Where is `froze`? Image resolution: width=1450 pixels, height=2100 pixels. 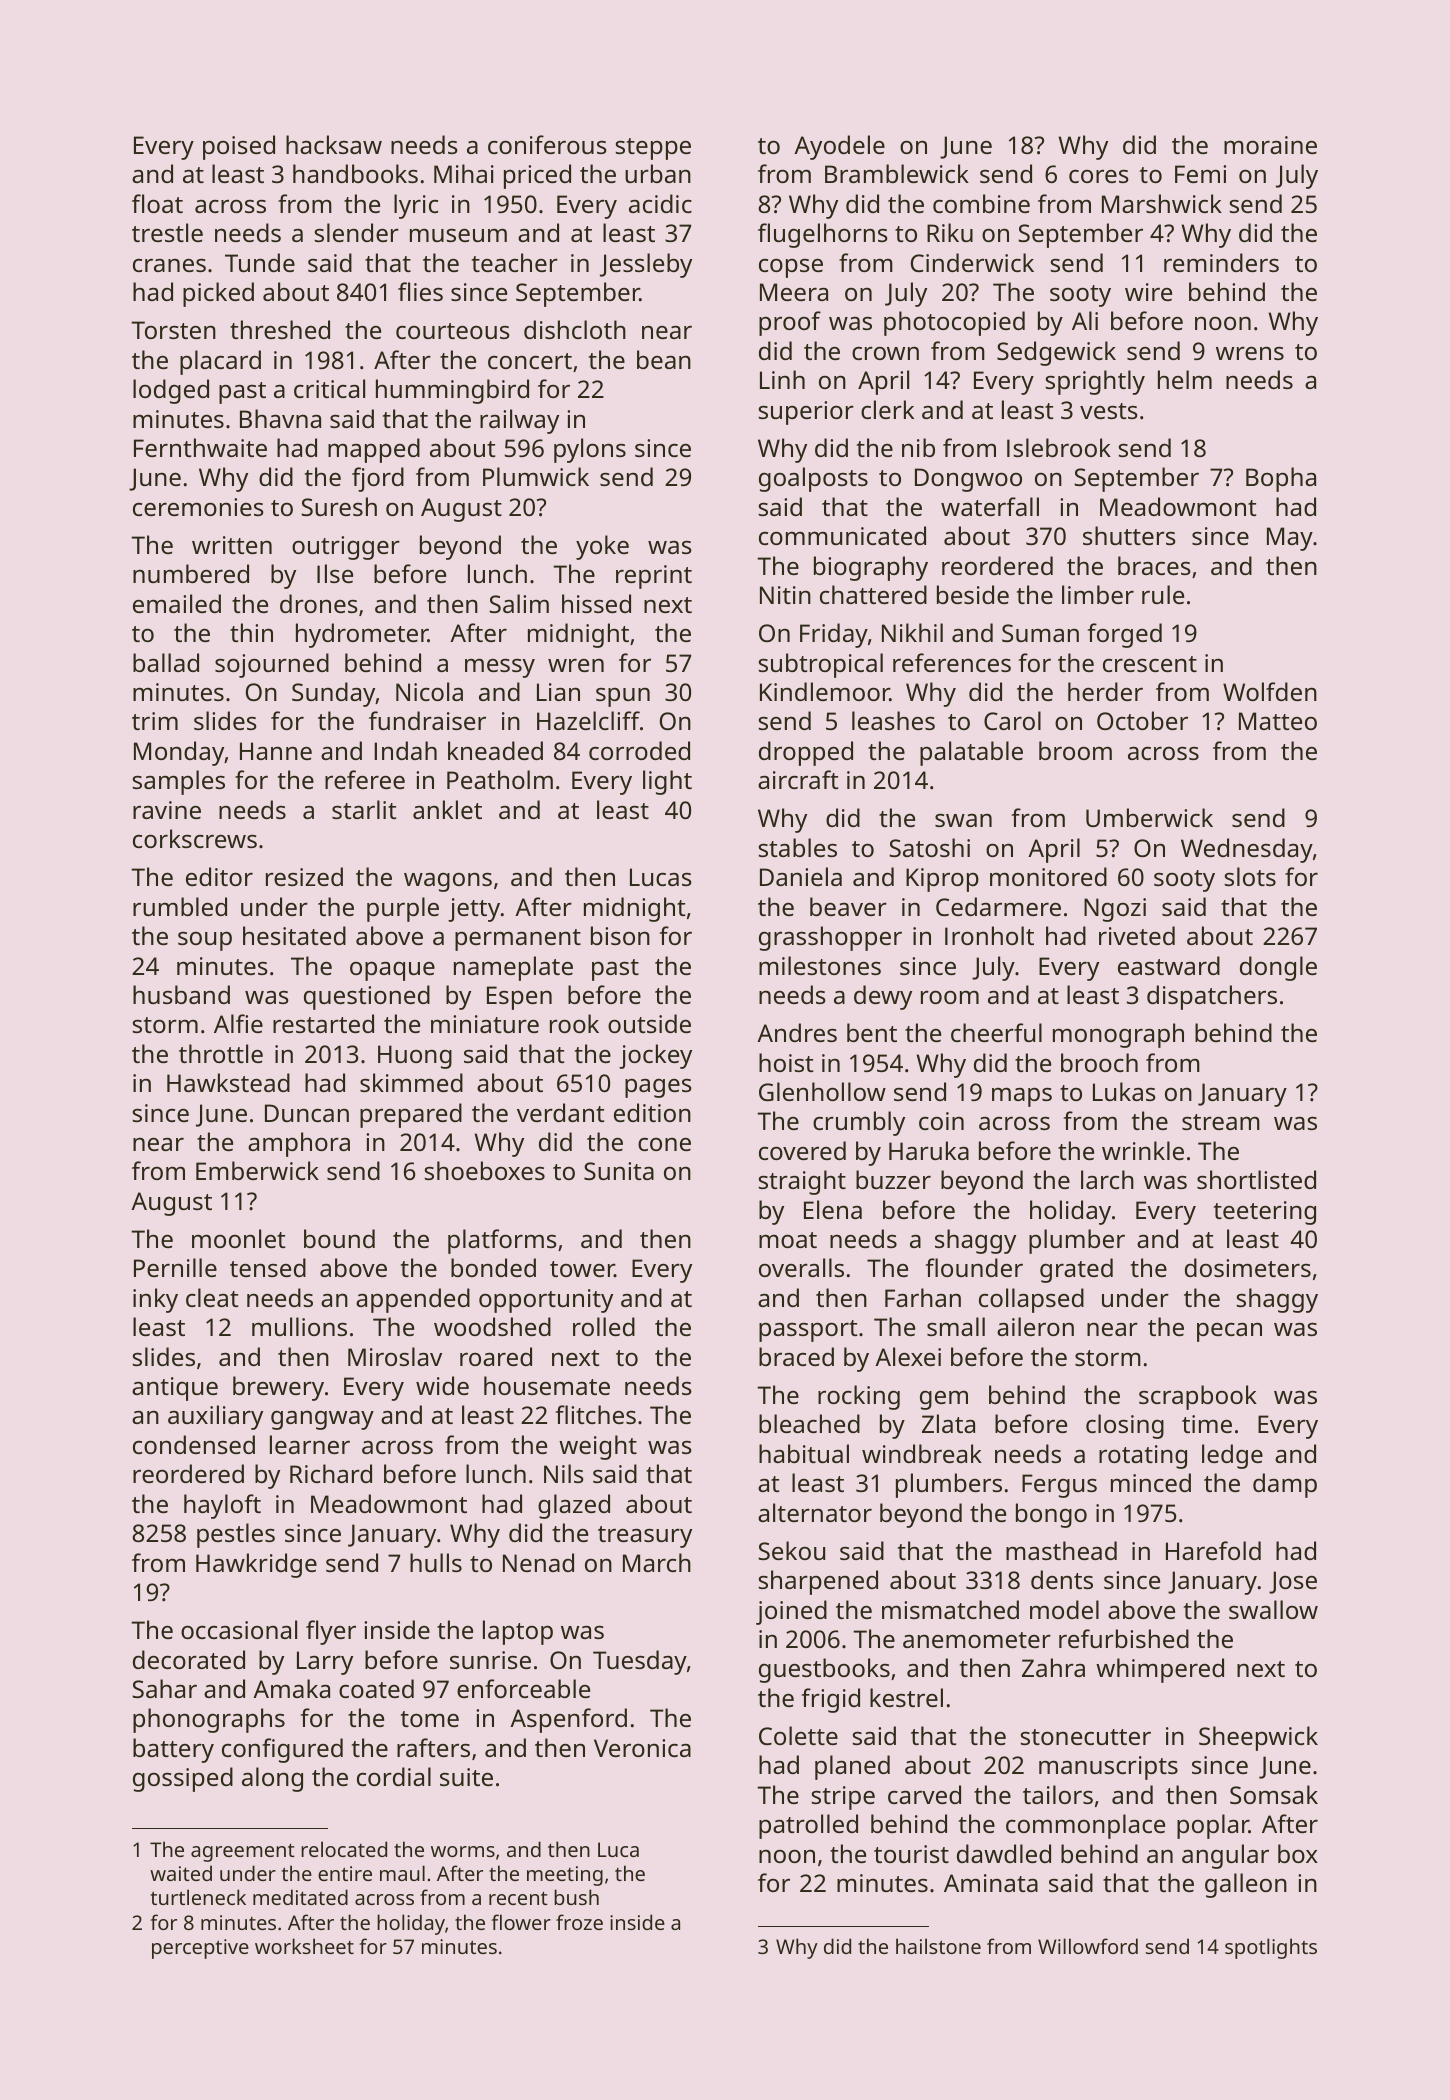 froze is located at coordinates (579, 1922).
